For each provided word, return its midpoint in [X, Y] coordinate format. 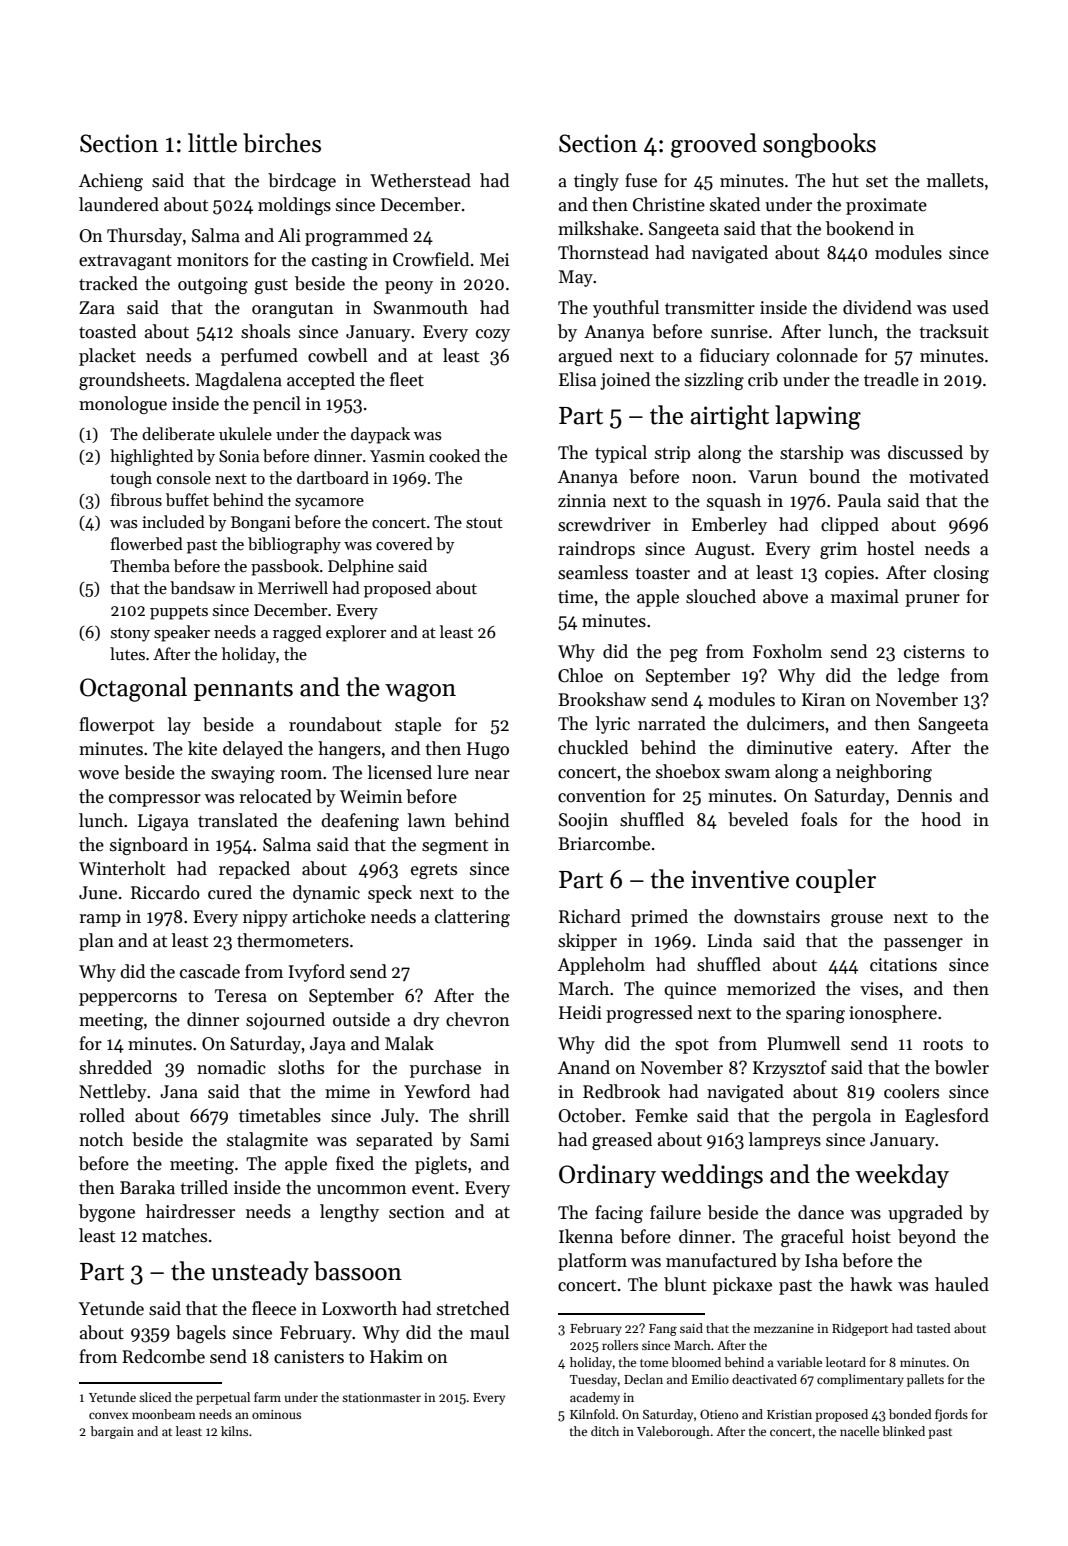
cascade [210, 971]
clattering [472, 918]
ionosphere [893, 1014]
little [212, 143]
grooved [714, 145]
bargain [112, 1432]
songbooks [819, 145]
